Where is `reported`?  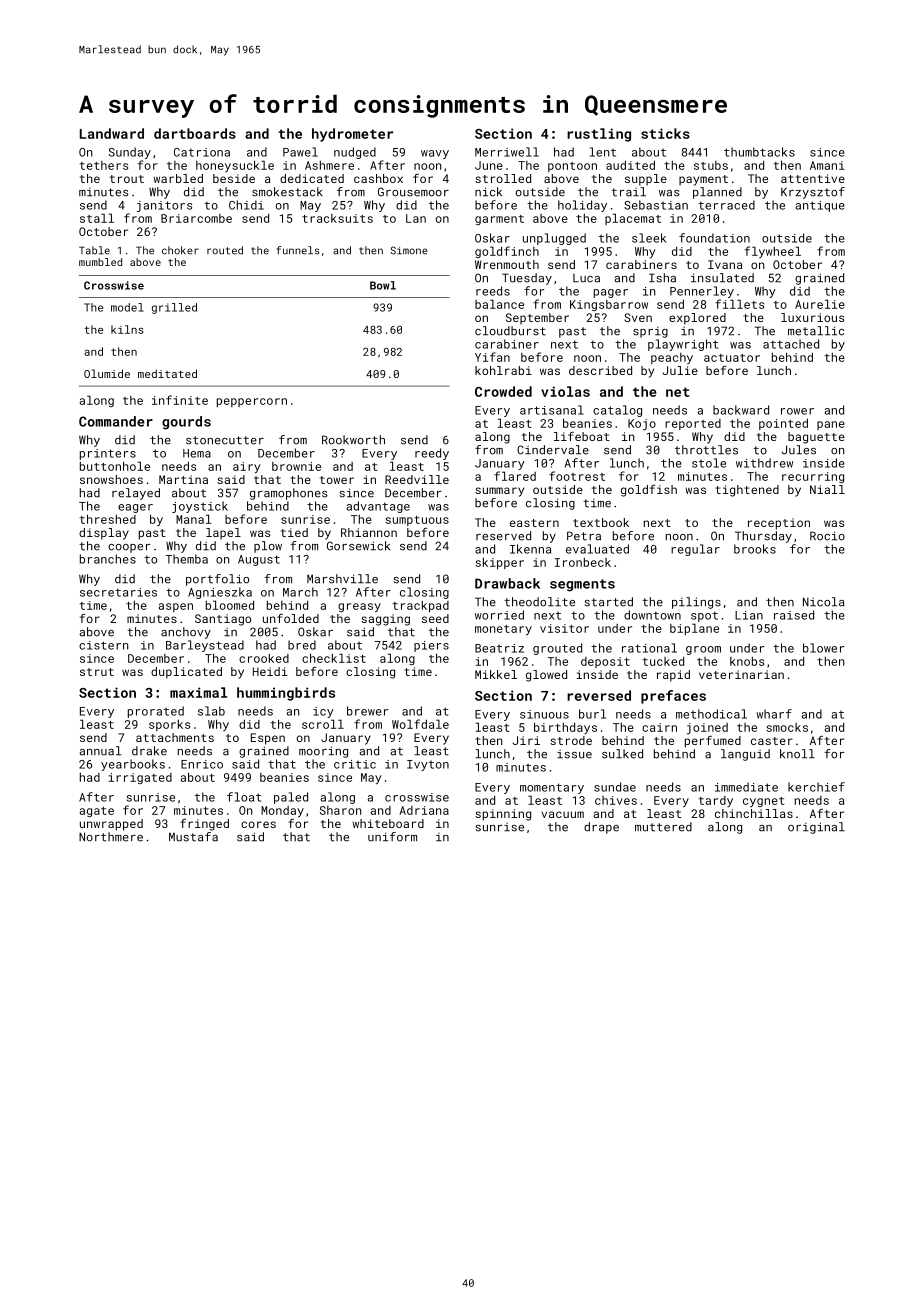 reported is located at coordinates (693, 424).
